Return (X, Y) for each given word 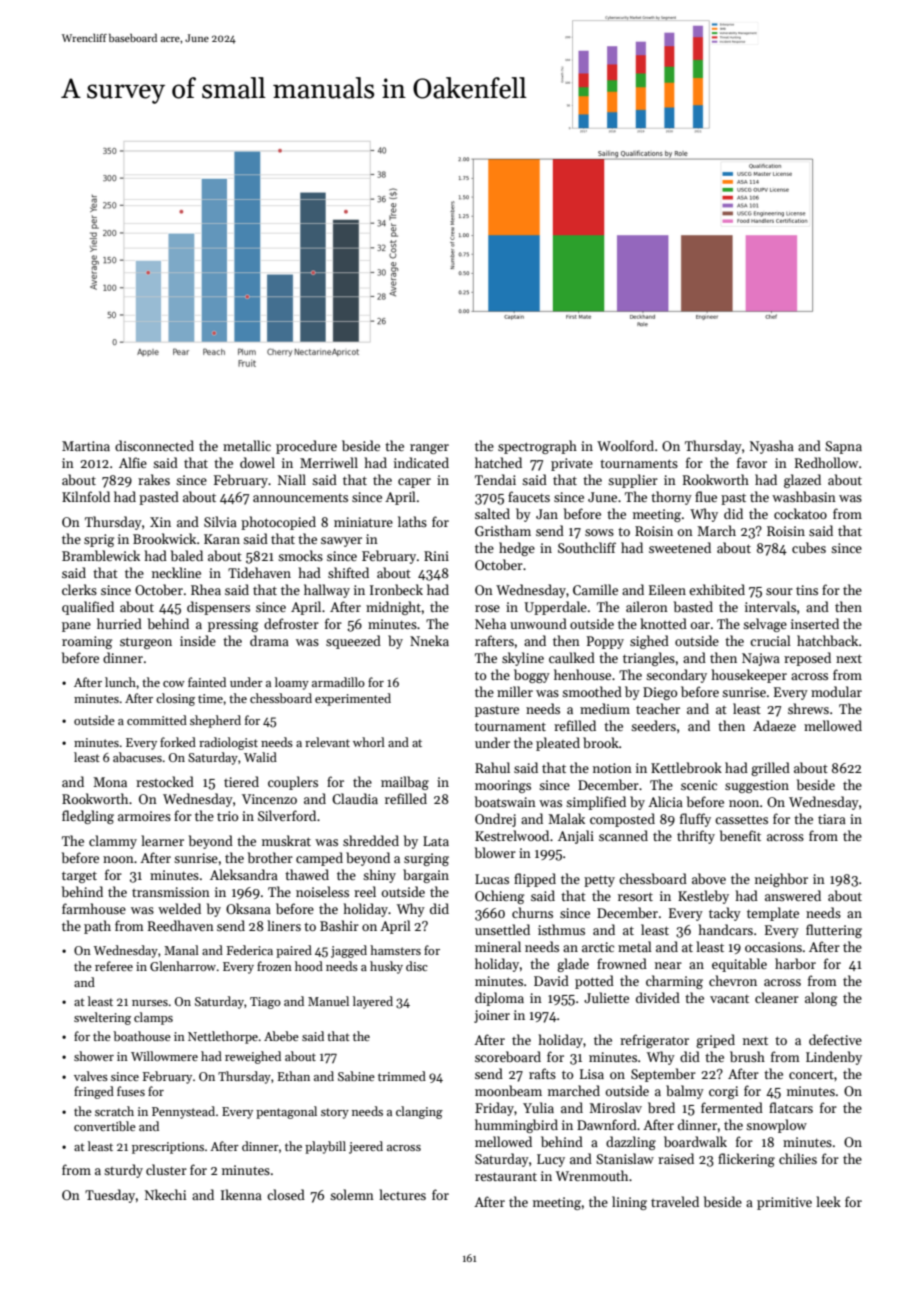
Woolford (625, 445)
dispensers (218, 608)
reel (365, 891)
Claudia (355, 798)
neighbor (781, 880)
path (97, 927)
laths (412, 521)
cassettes (741, 819)
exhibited (717, 589)
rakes (154, 479)
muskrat (286, 840)
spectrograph (537, 447)
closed (286, 1194)
